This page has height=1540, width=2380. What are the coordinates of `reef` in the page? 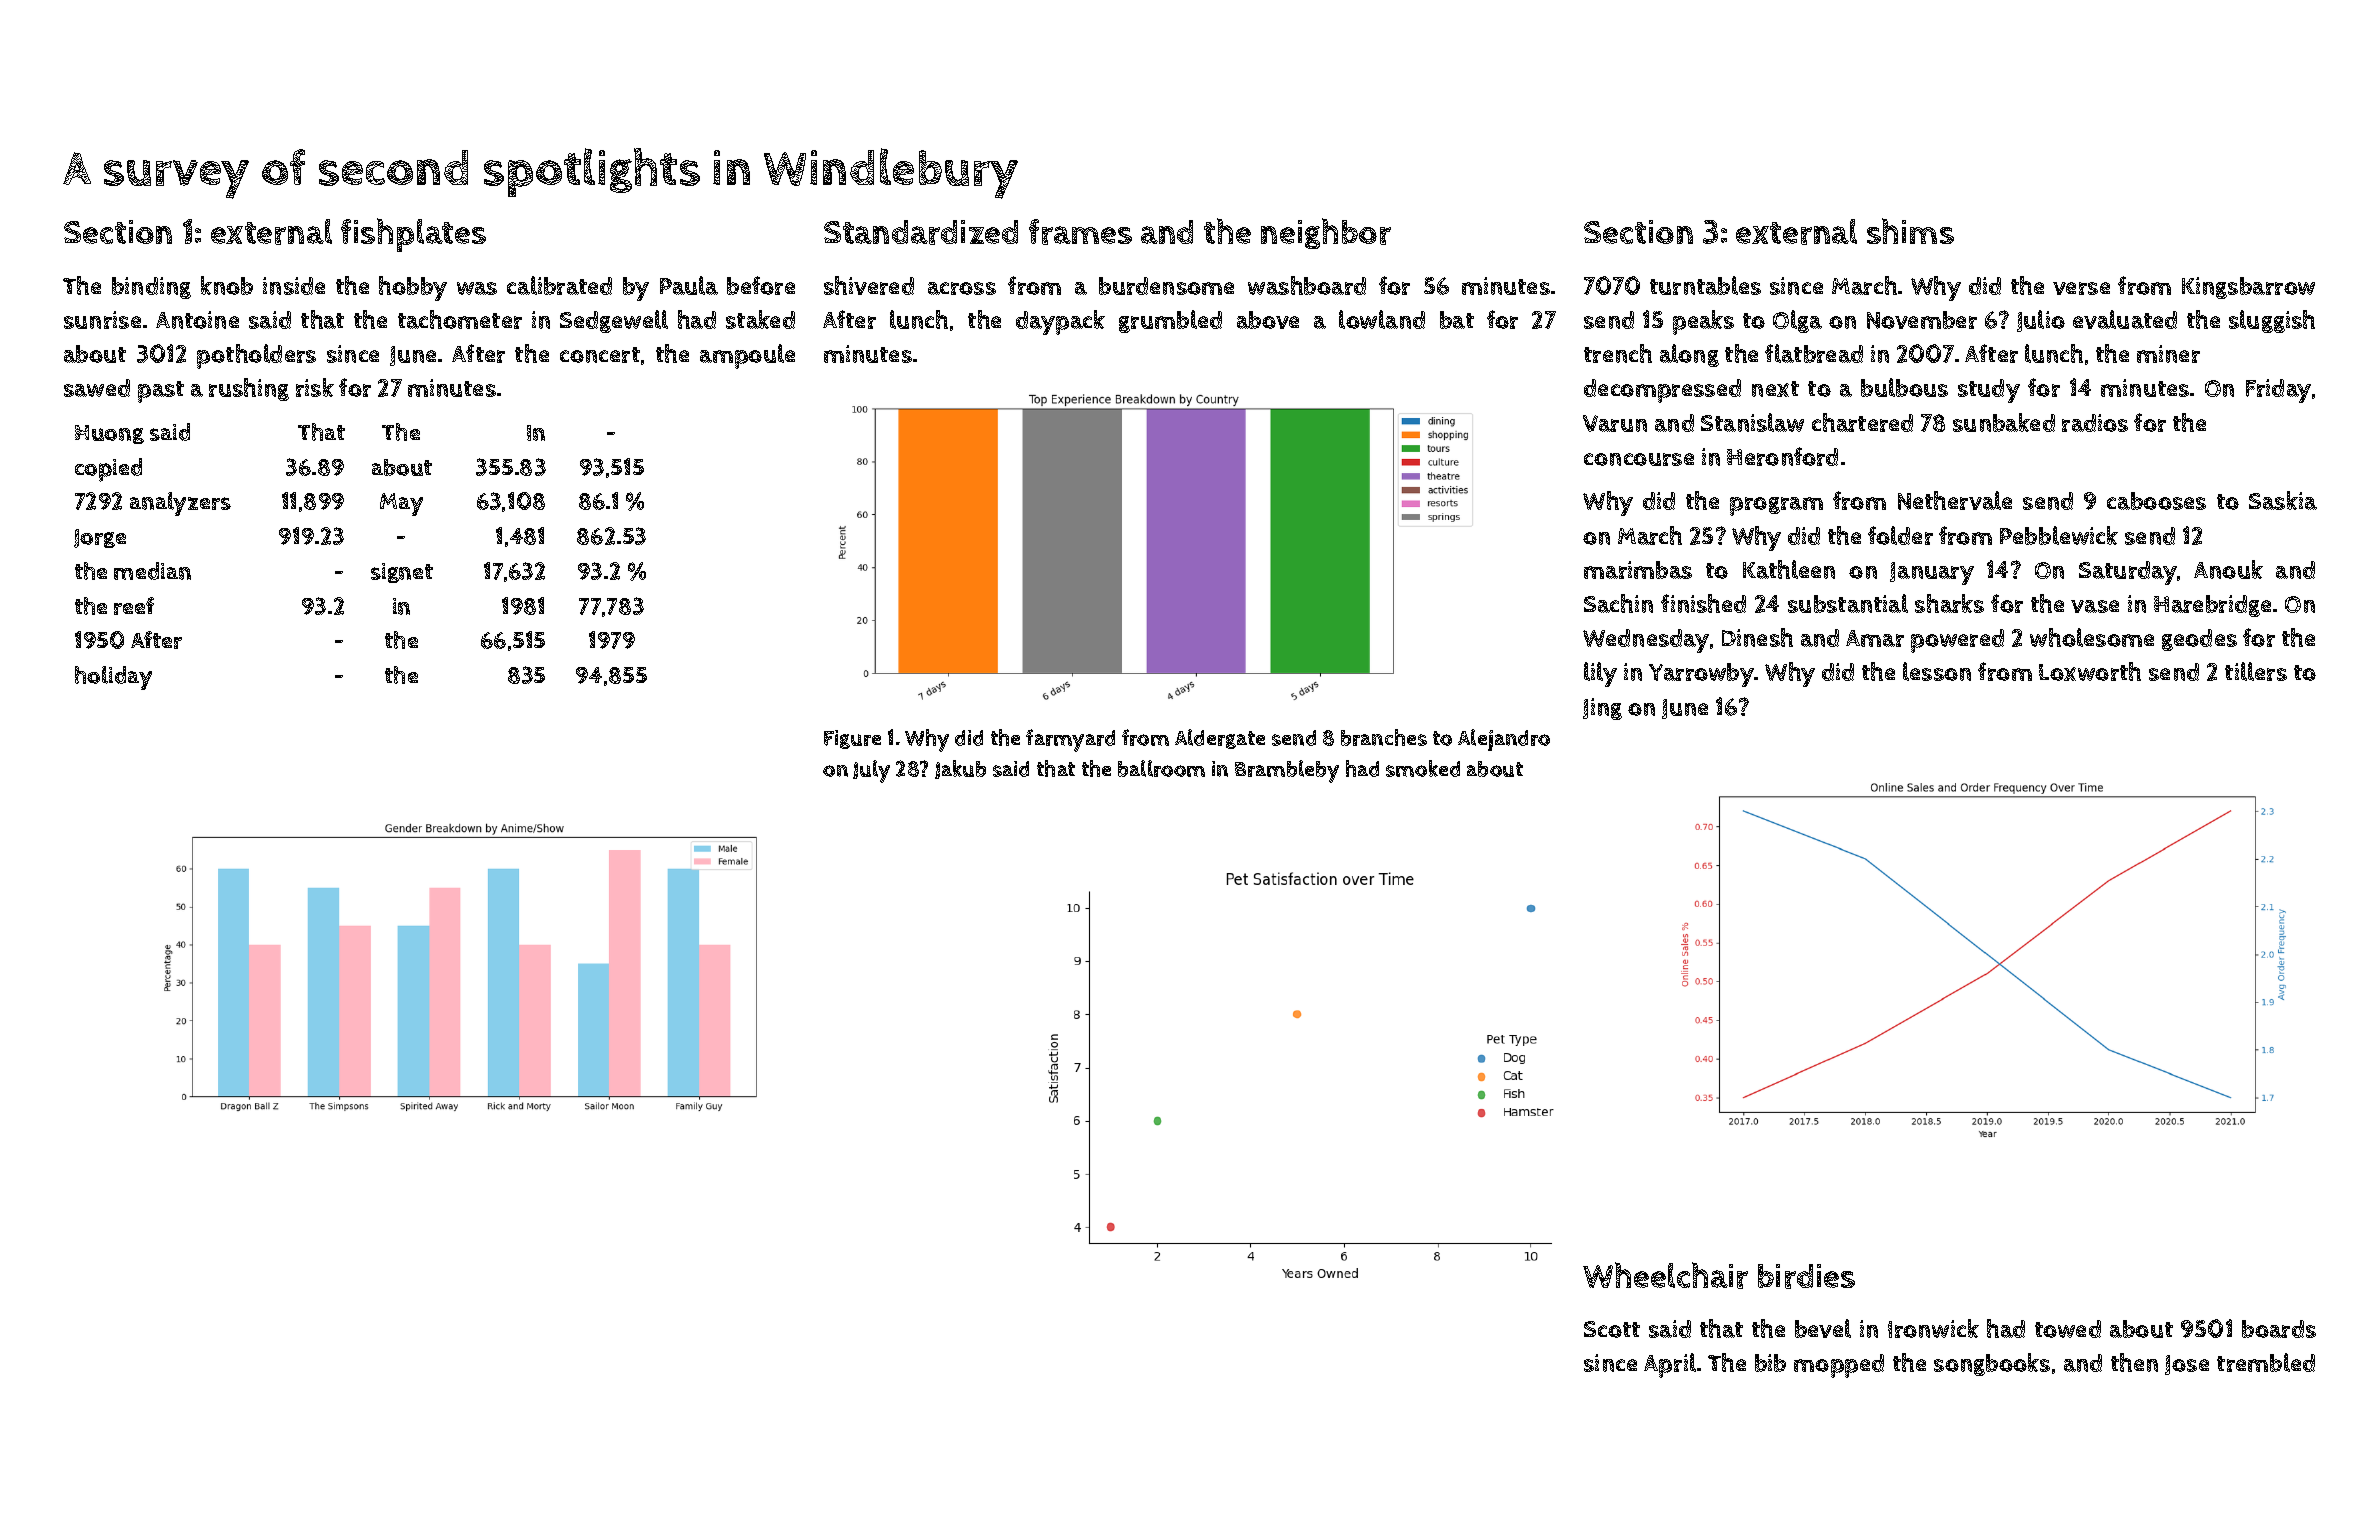 It's located at (134, 606).
